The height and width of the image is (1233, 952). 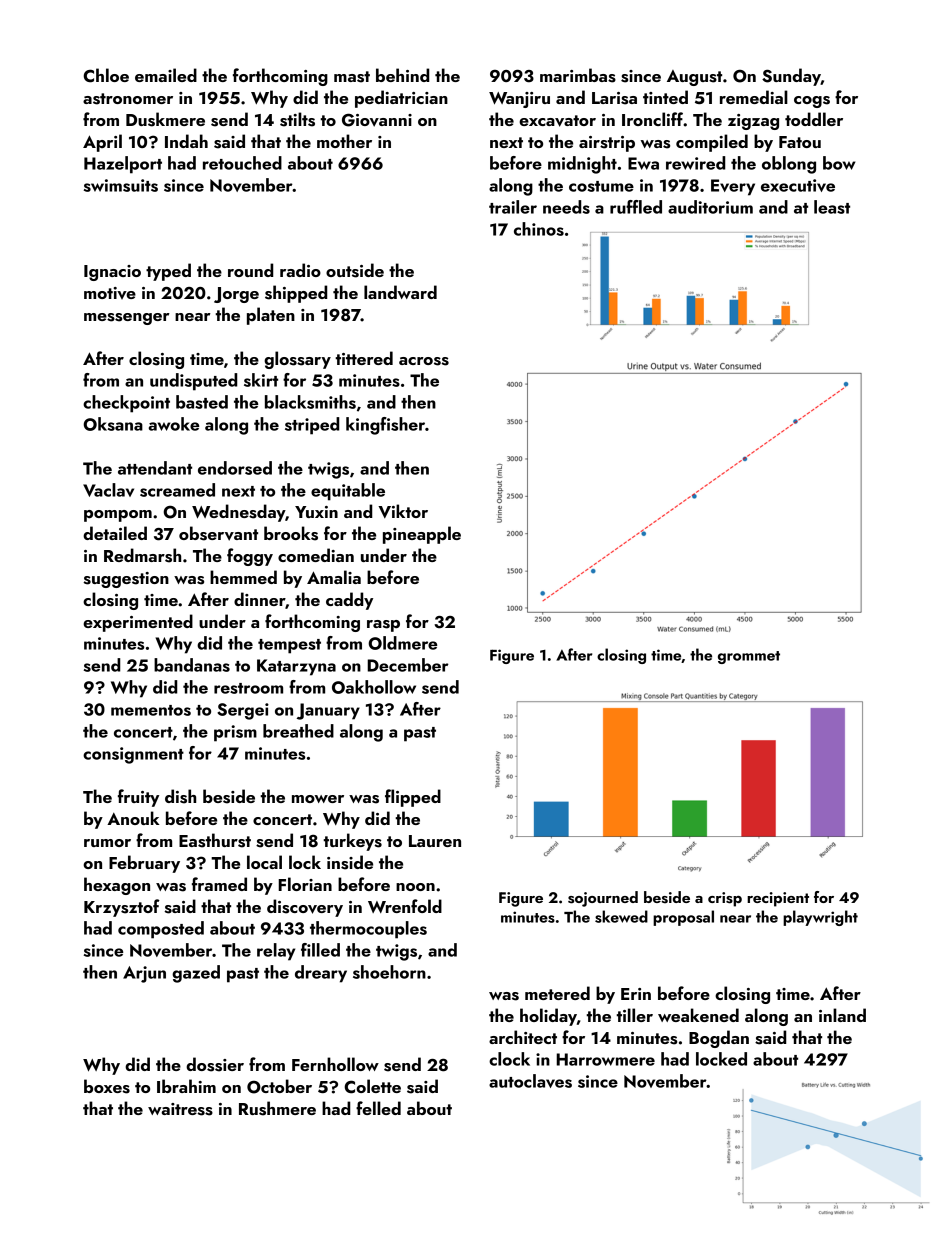 What do you see at coordinates (523, 1037) in the image?
I see `architect` at bounding box center [523, 1037].
